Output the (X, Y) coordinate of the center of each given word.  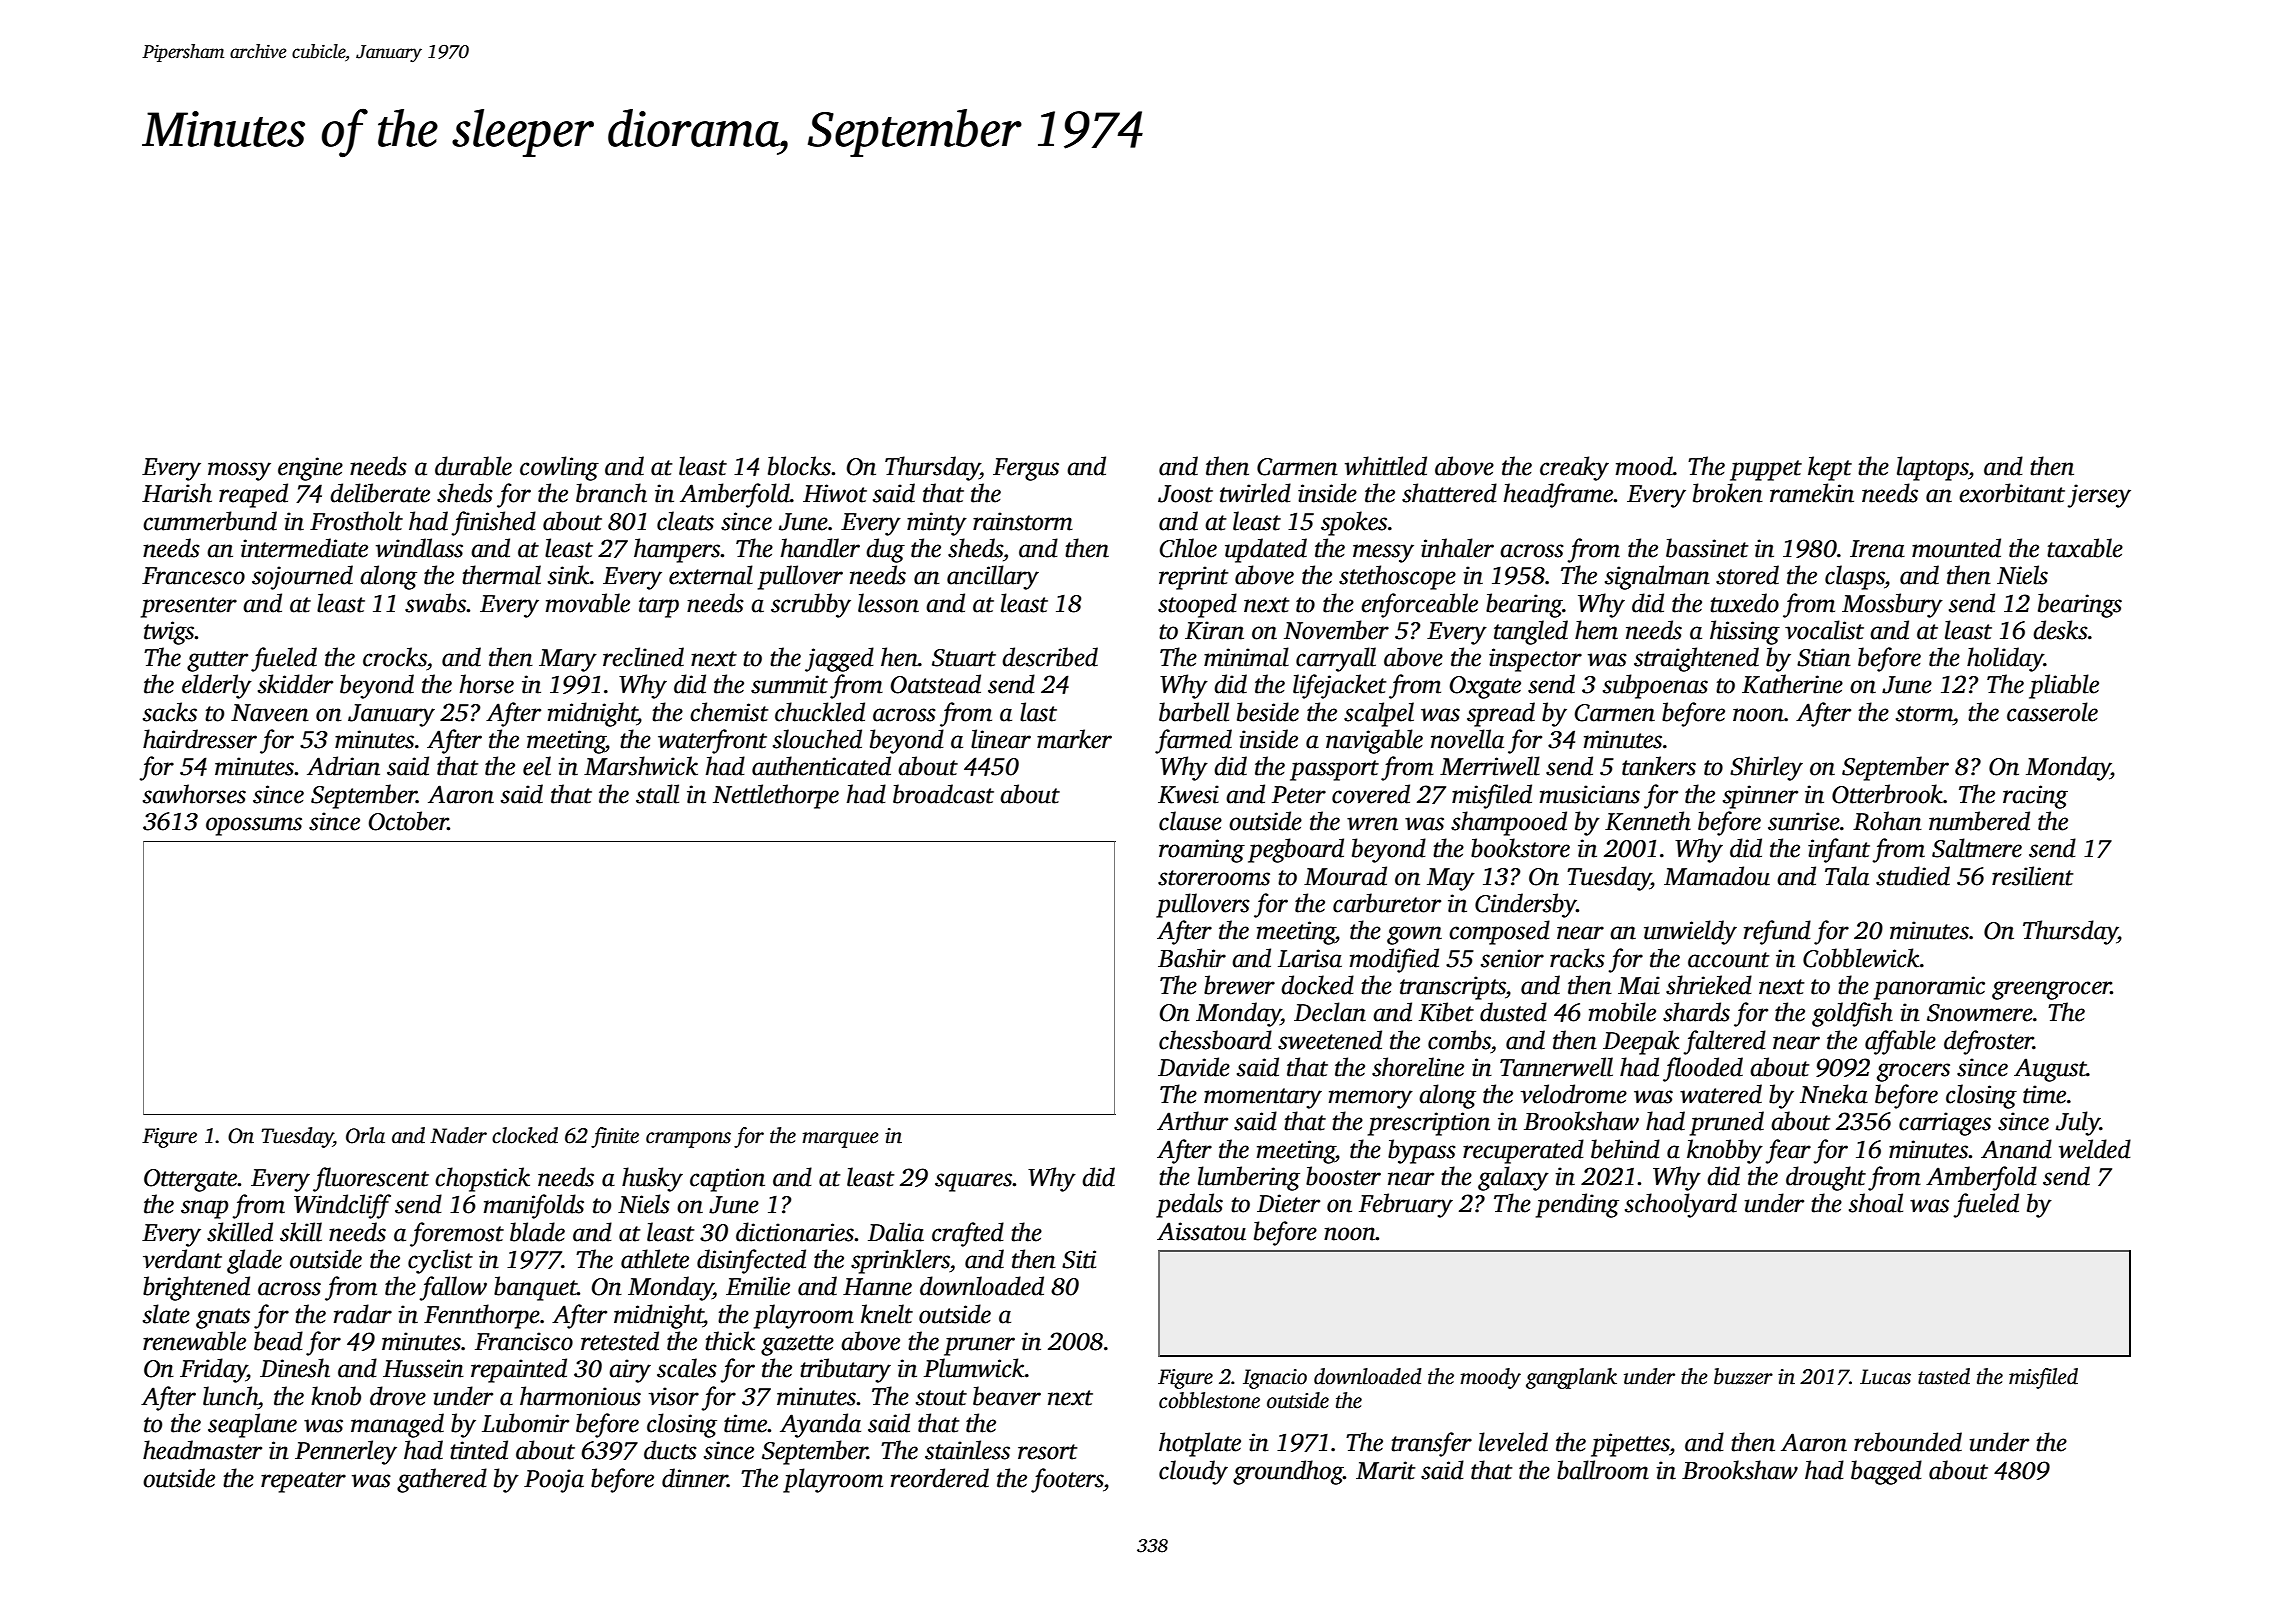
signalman (1657, 577)
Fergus (1026, 469)
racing (2035, 797)
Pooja (554, 1481)
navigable (1374, 741)
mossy (239, 471)
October (408, 821)
